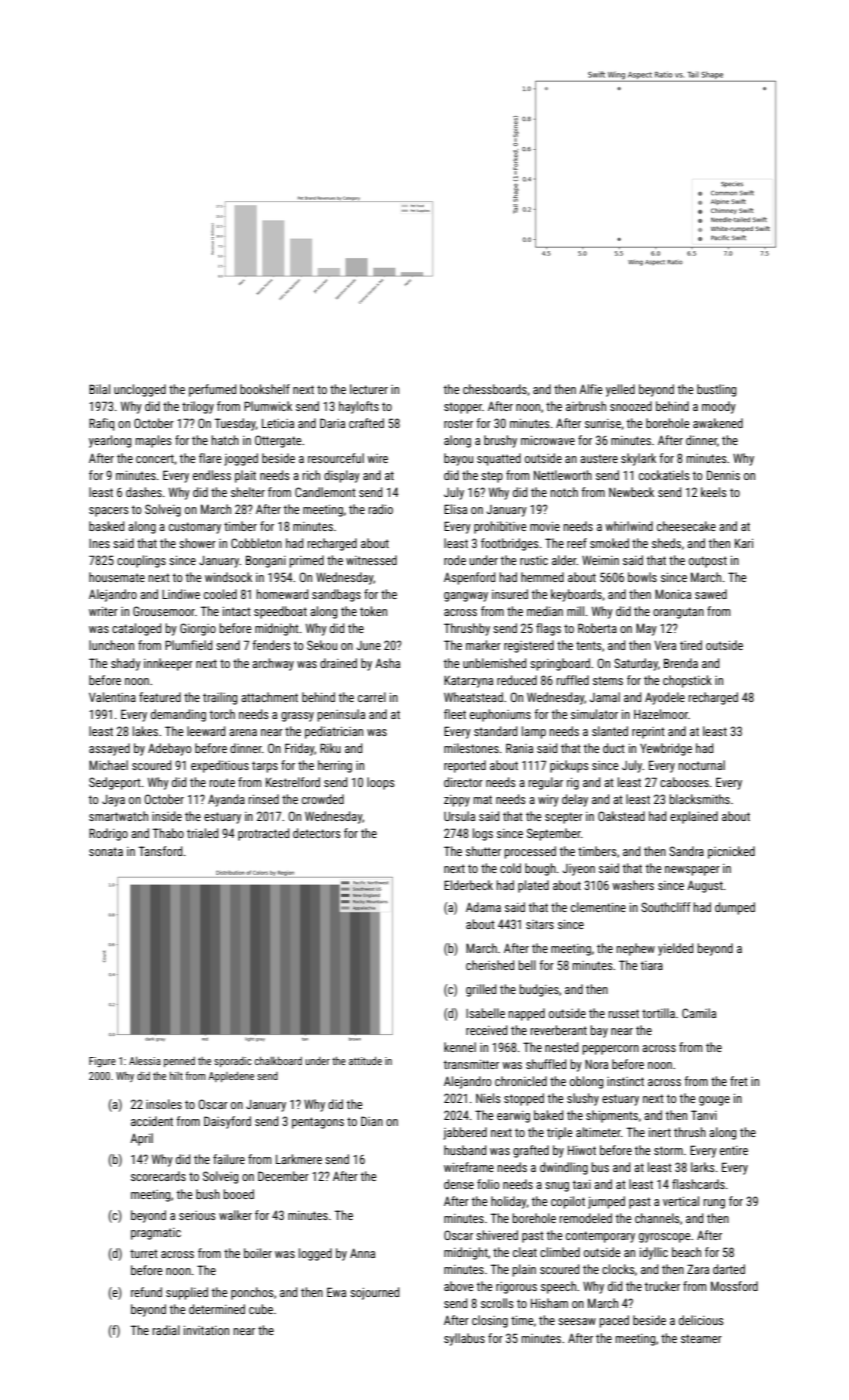 This image has height=1400, width=849. I want to click on closing, so click(490, 1321).
